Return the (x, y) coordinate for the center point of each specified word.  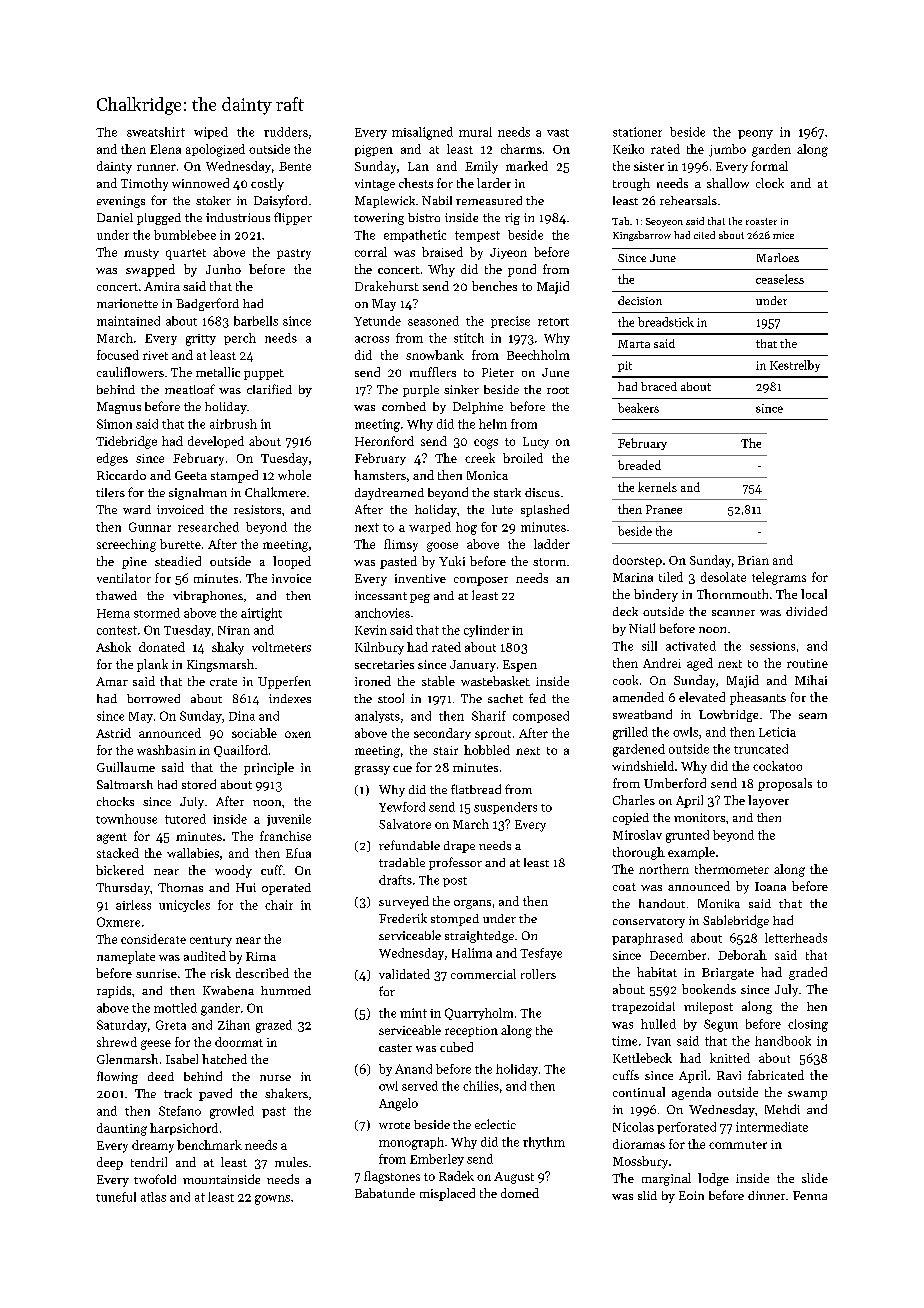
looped (292, 562)
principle (269, 768)
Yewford (402, 807)
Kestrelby (795, 366)
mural (475, 132)
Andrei (662, 663)
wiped (211, 133)
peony (755, 134)
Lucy (536, 443)
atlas (153, 1197)
